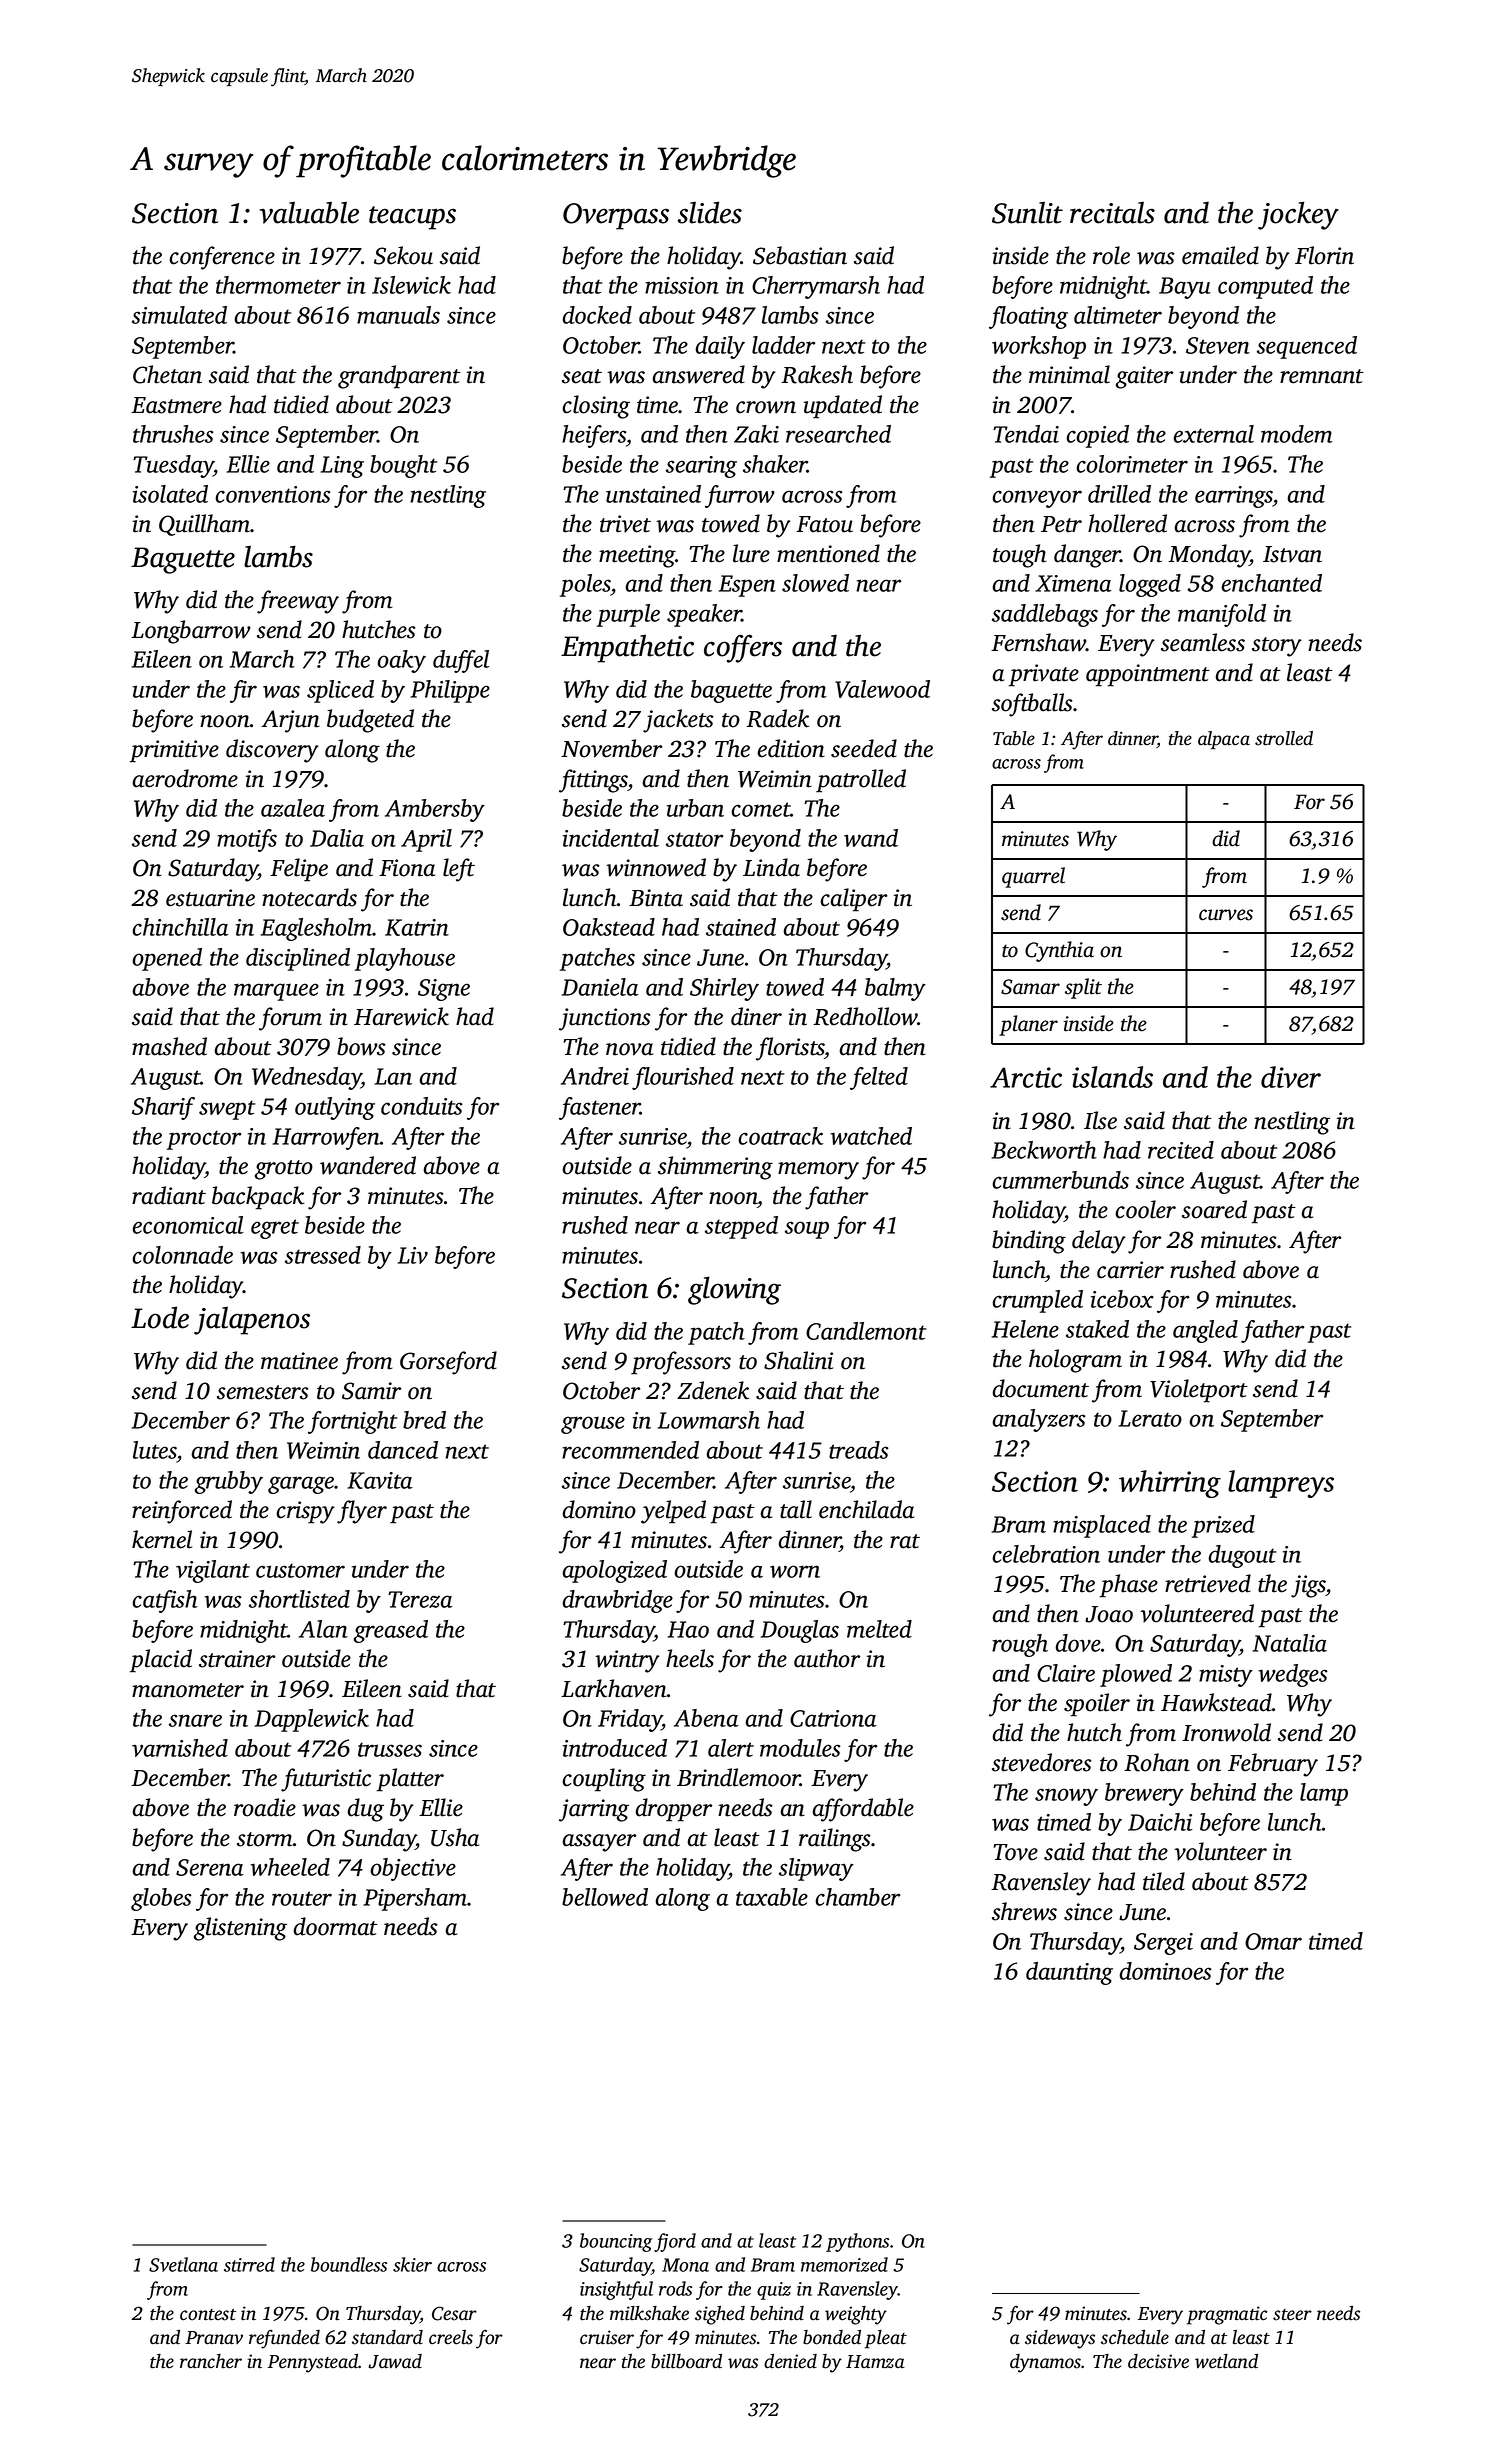  I want to click on Ambersby, so click(435, 810).
